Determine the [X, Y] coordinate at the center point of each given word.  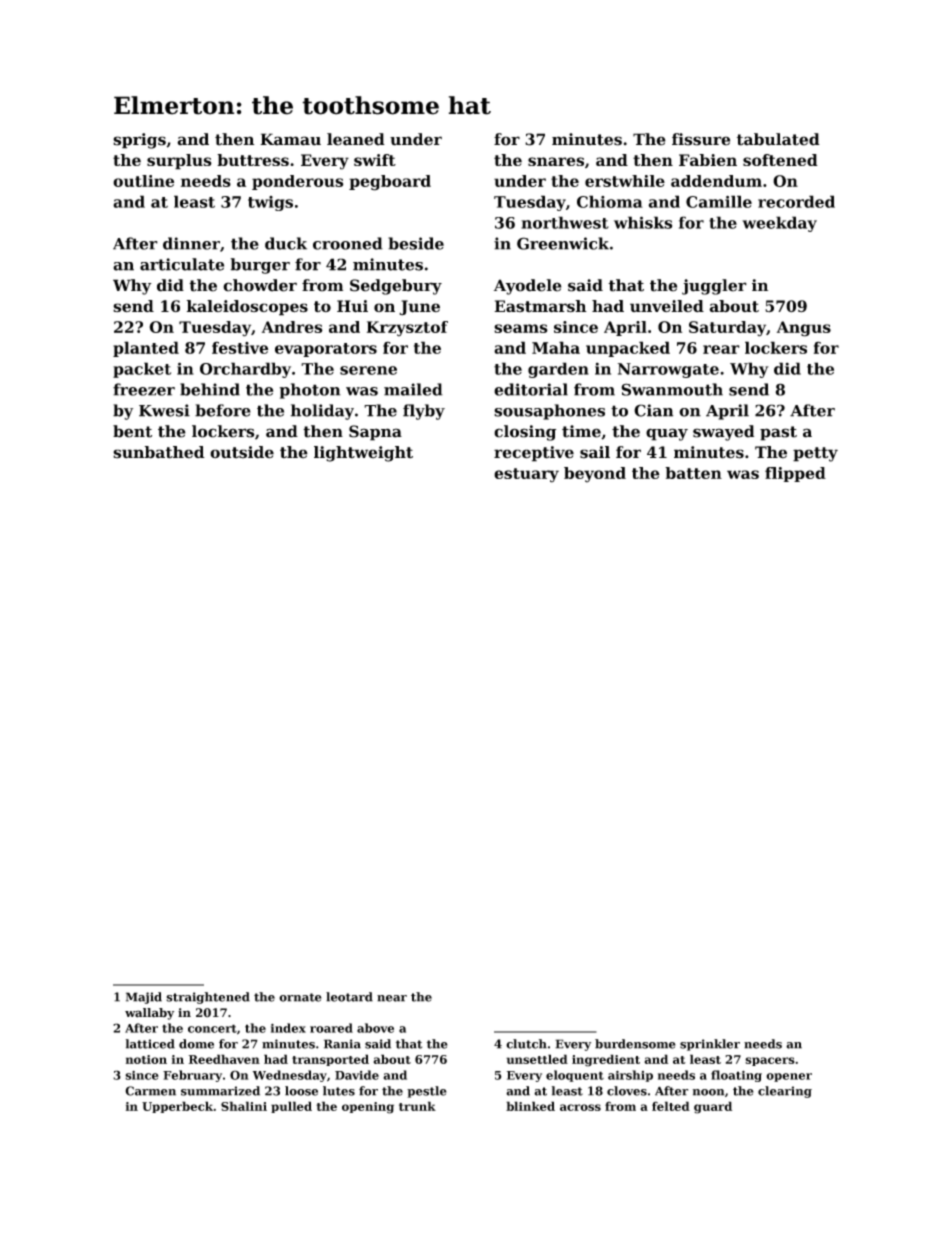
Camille [719, 201]
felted [671, 1106]
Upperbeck [177, 1107]
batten [693, 473]
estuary [526, 475]
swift [375, 160]
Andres [292, 327]
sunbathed [159, 452]
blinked [530, 1106]
